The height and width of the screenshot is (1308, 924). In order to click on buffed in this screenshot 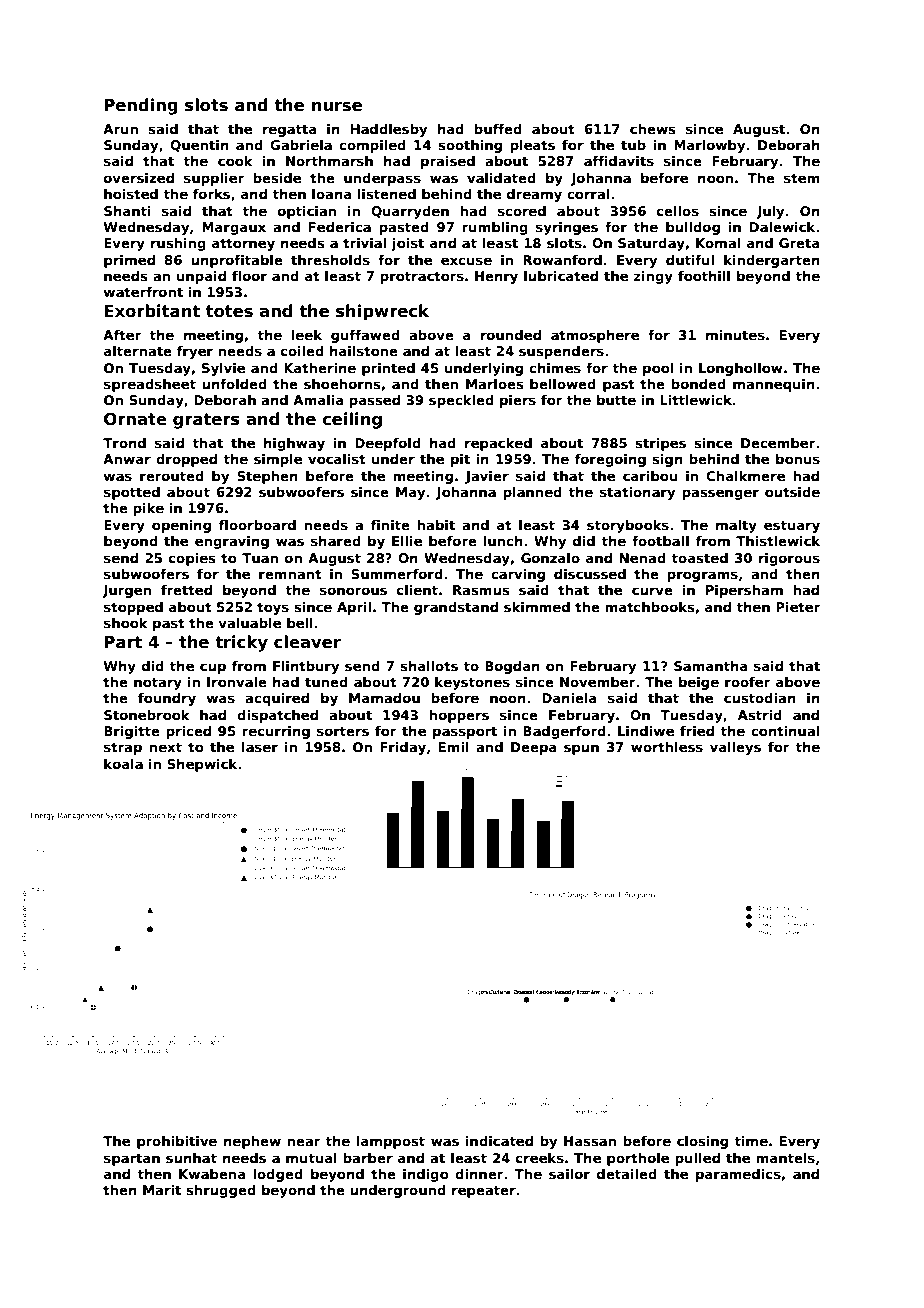, I will do `click(498, 129)`.
